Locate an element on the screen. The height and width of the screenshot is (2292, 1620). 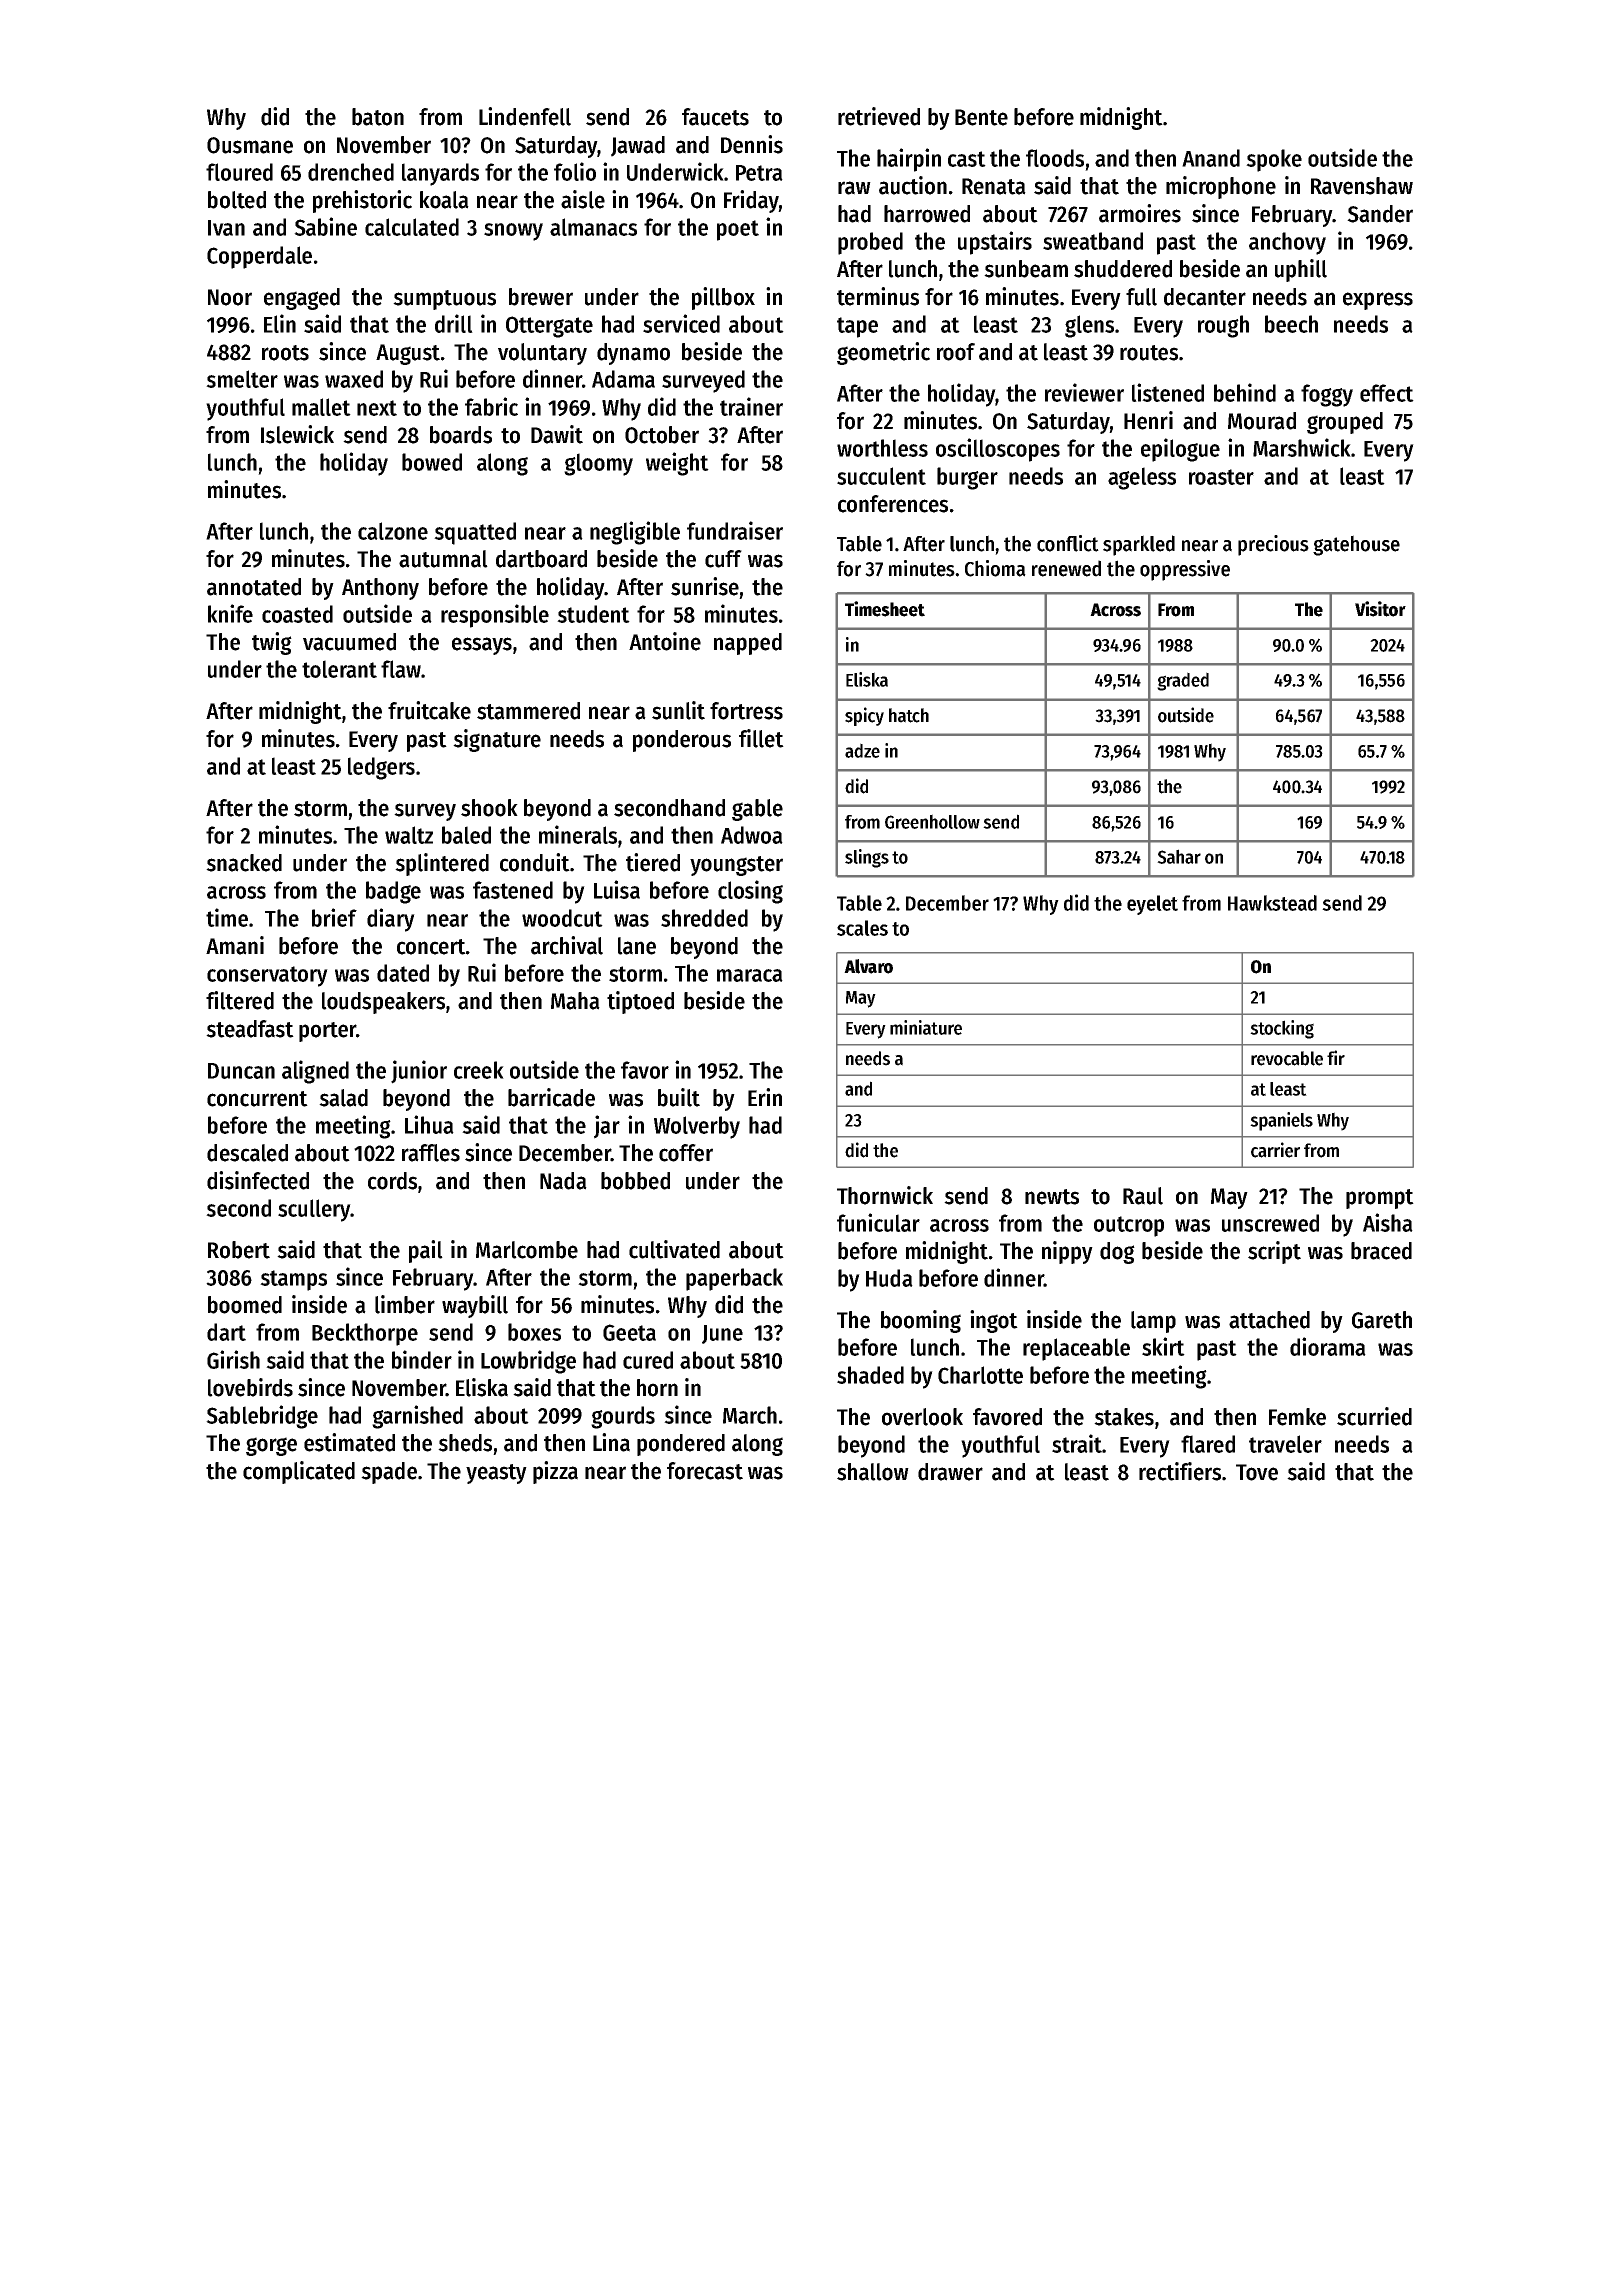
stammered is located at coordinates (528, 711).
